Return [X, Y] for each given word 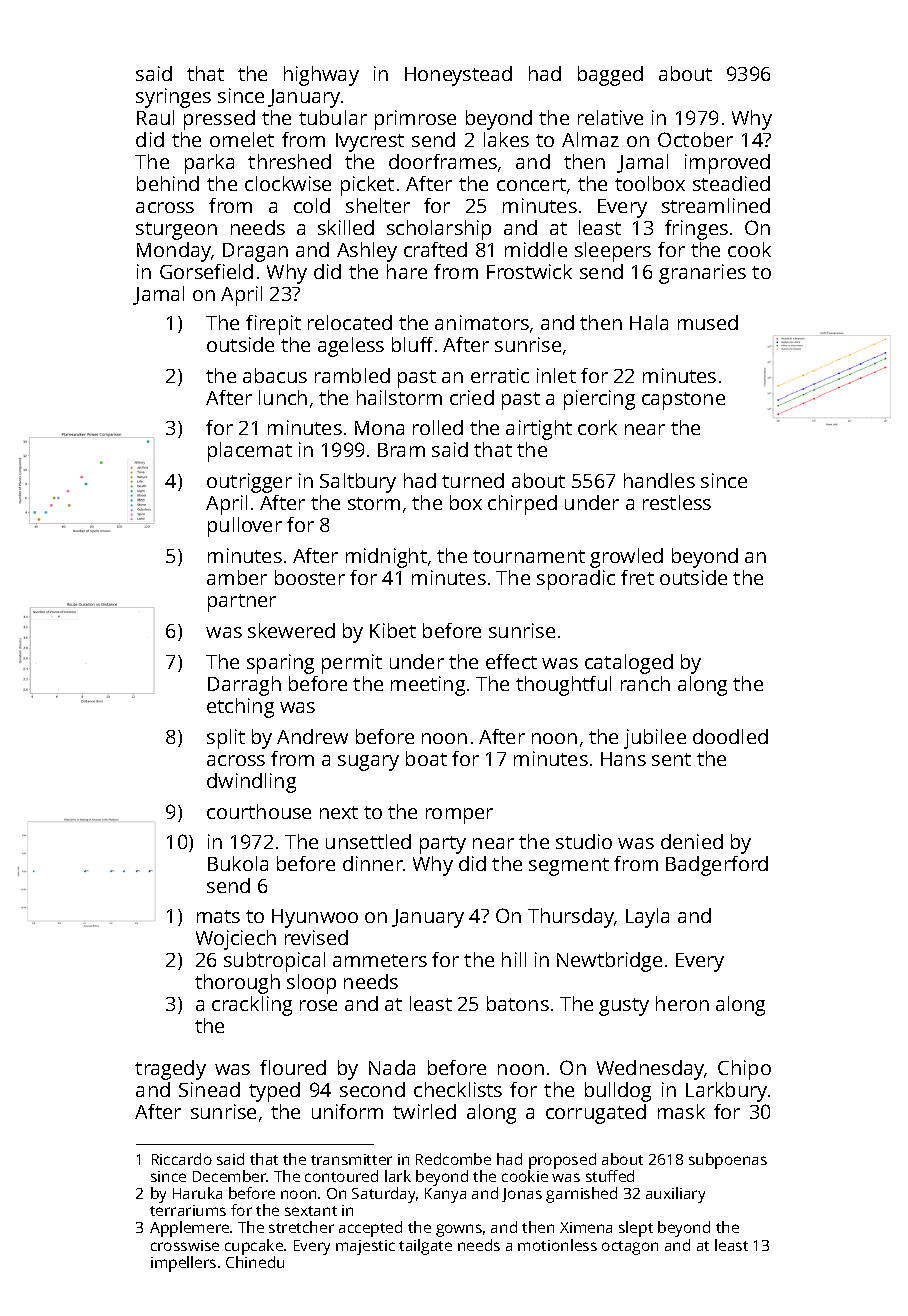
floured [293, 1067]
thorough [237, 984]
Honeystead [458, 76]
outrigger [249, 483]
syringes [173, 98]
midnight [386, 558]
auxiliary [675, 1195]
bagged [610, 76]
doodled [730, 736]
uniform [347, 1111]
